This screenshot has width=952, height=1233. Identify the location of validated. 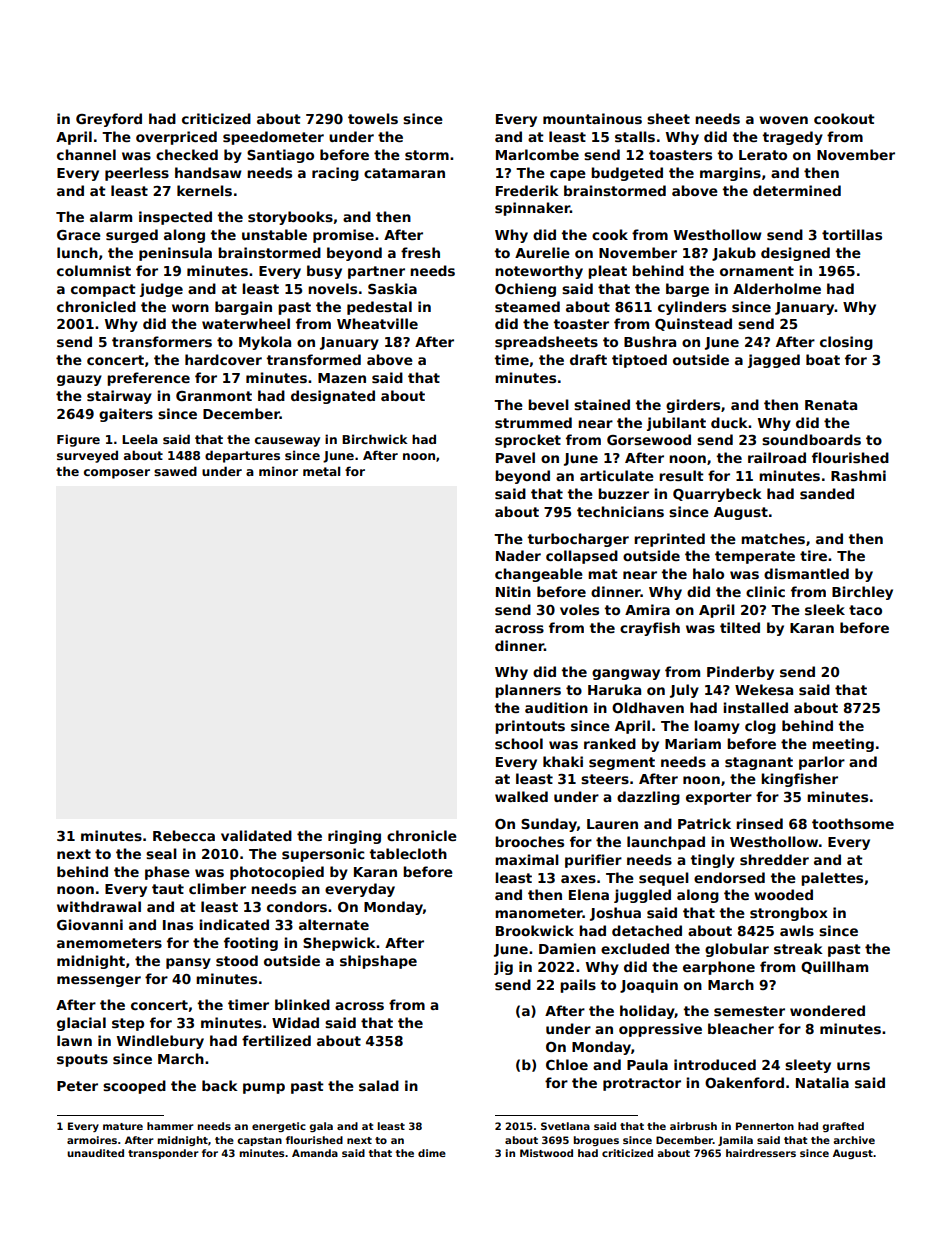
(256, 835).
